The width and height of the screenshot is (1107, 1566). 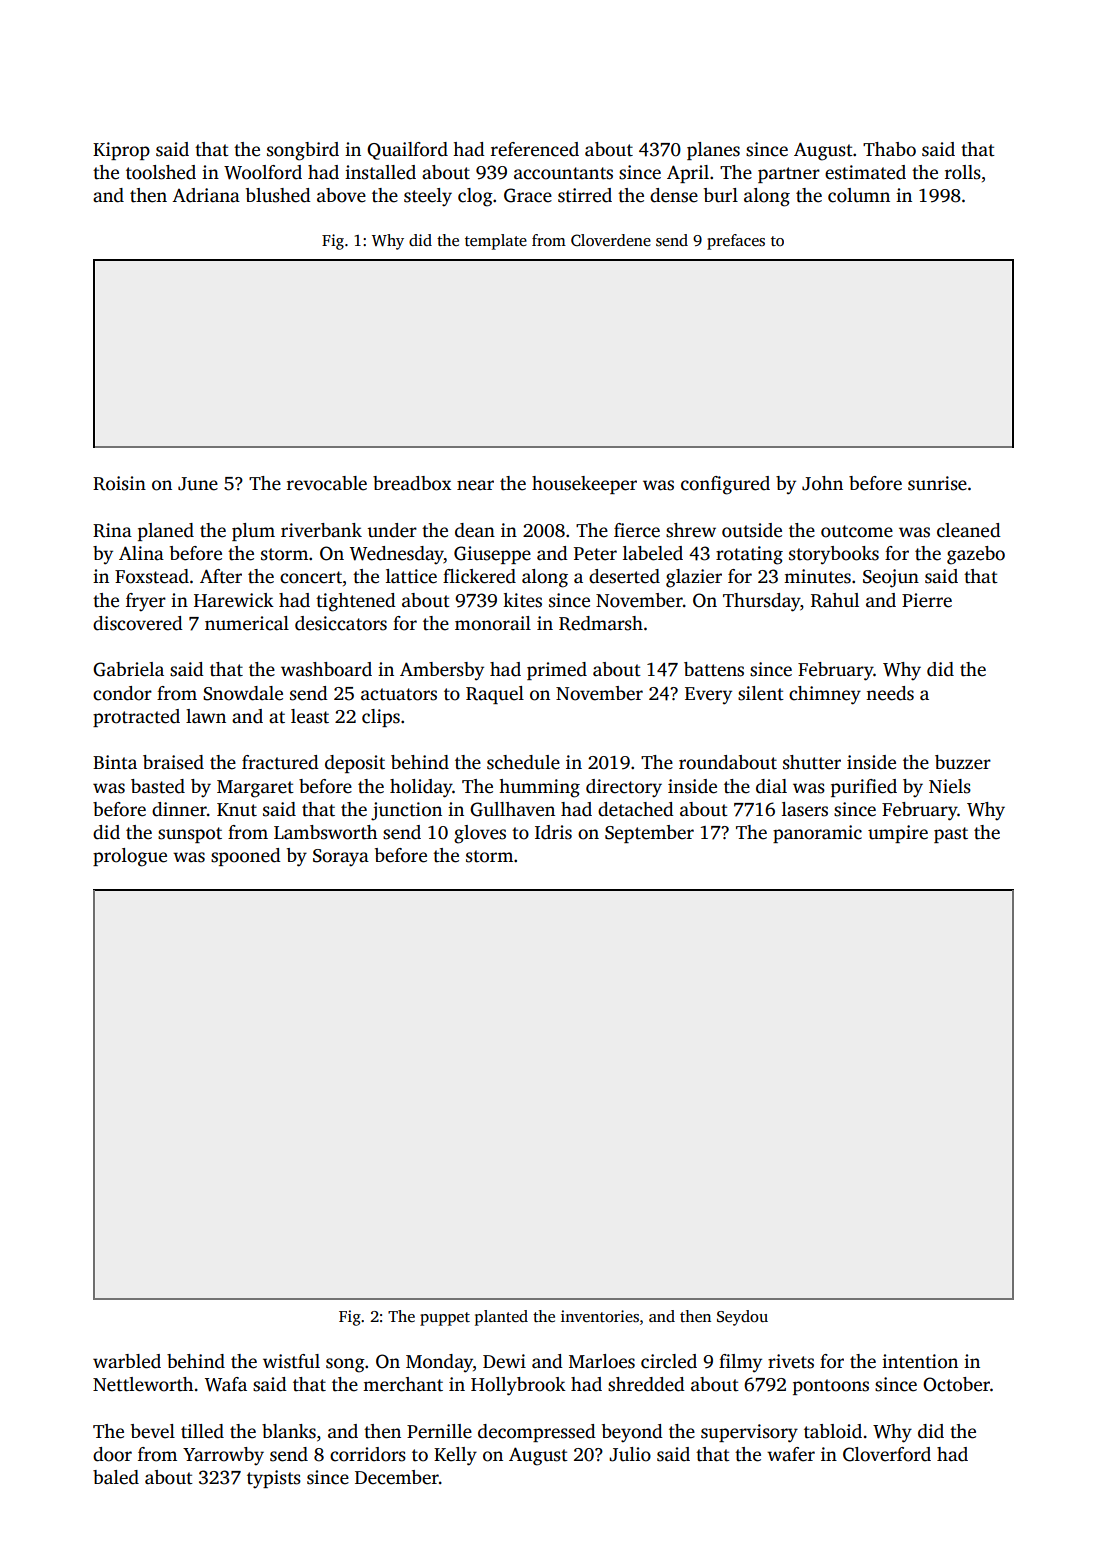 What do you see at coordinates (116, 1477) in the screenshot?
I see `baled` at bounding box center [116, 1477].
